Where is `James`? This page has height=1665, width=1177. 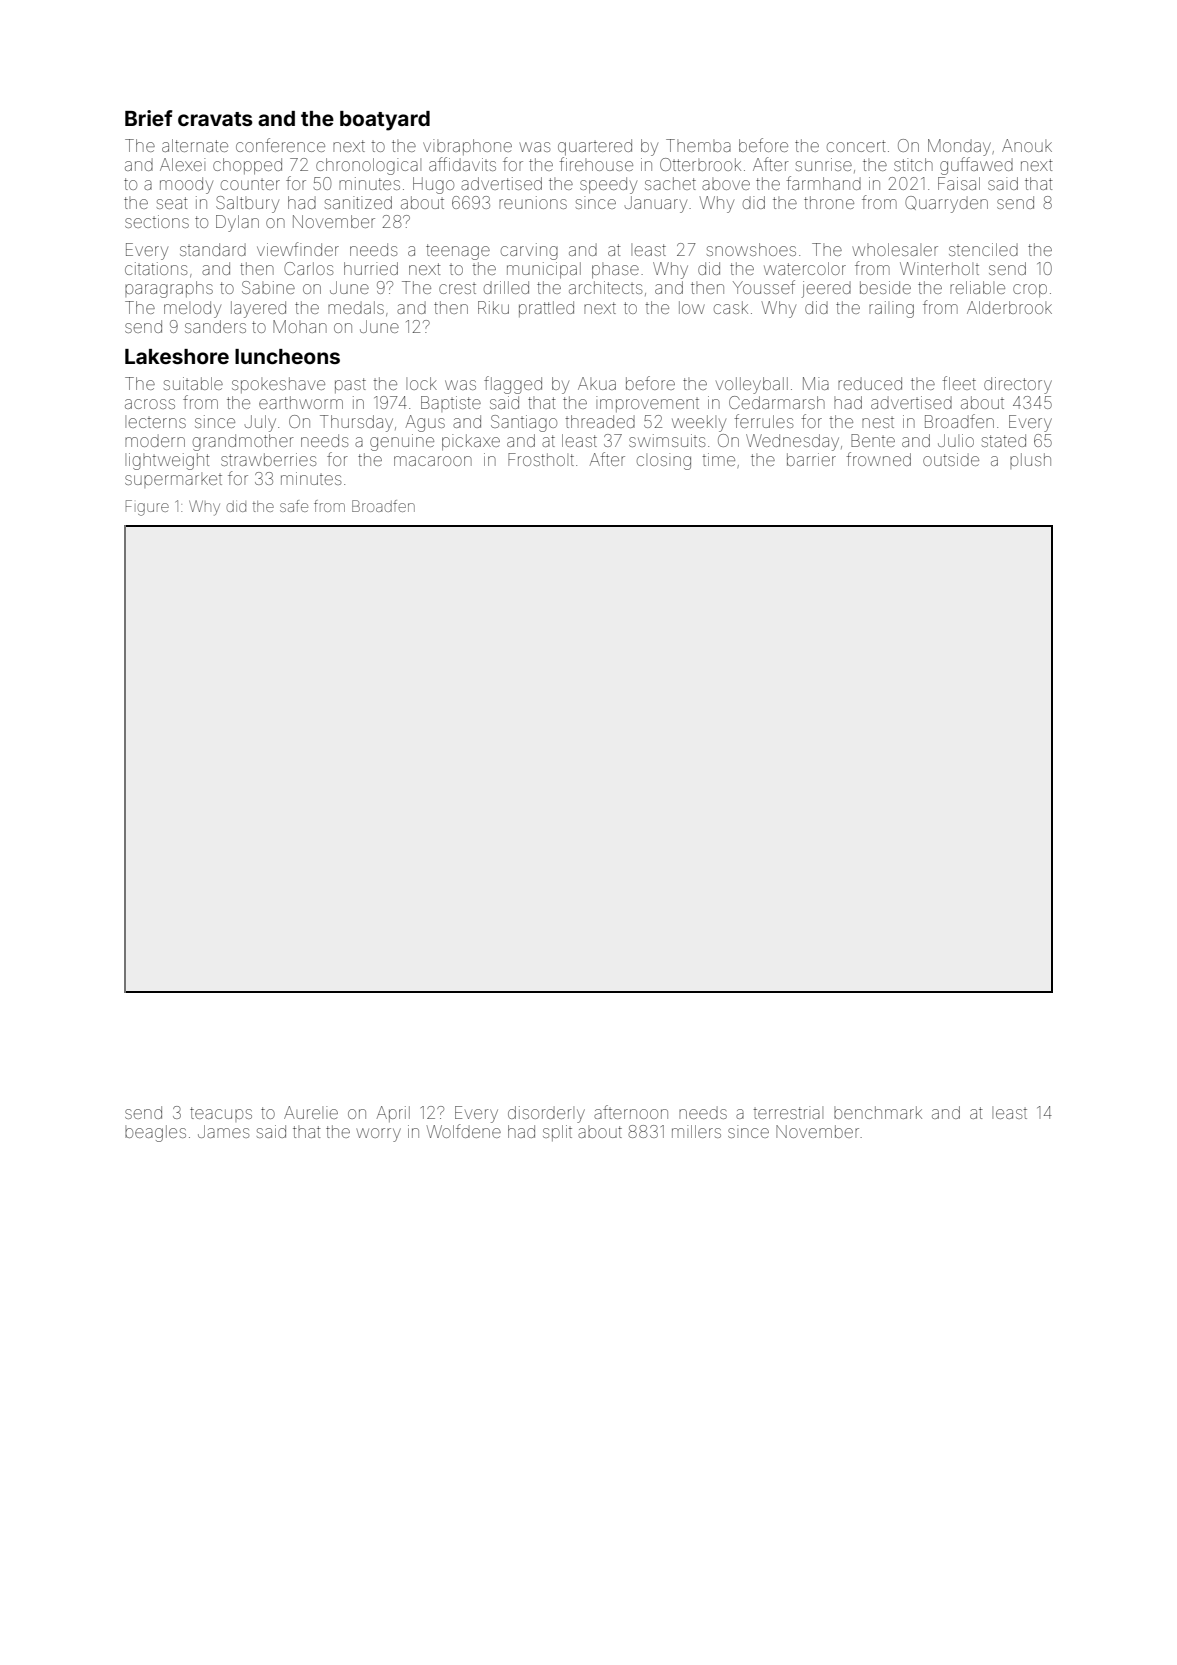 James is located at coordinates (223, 1131).
